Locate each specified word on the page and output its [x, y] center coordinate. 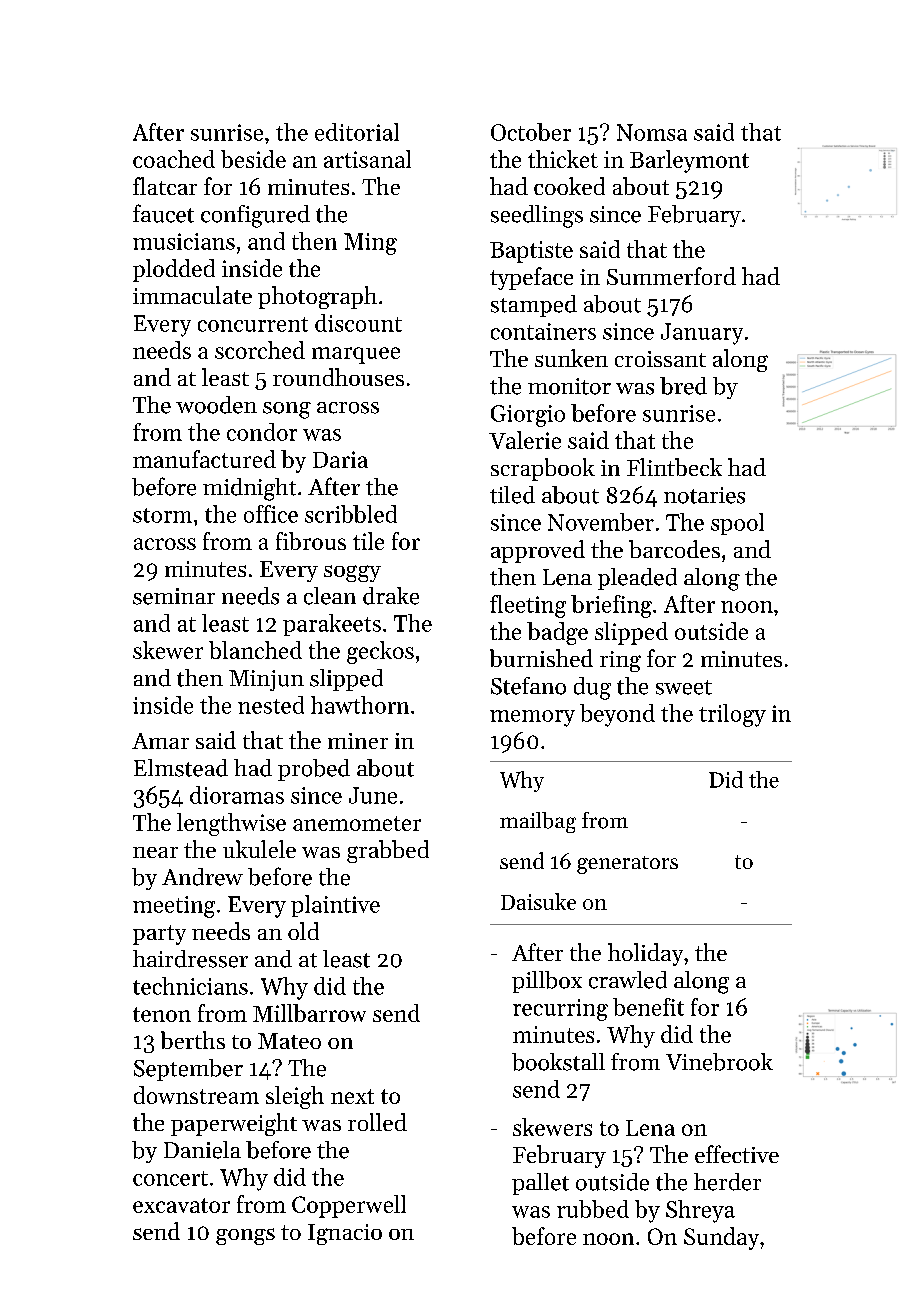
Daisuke [538, 901]
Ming [370, 244]
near [155, 852]
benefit [648, 1007]
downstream [196, 1095]
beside [253, 159]
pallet [540, 1184]
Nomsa [652, 132]
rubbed [593, 1209]
